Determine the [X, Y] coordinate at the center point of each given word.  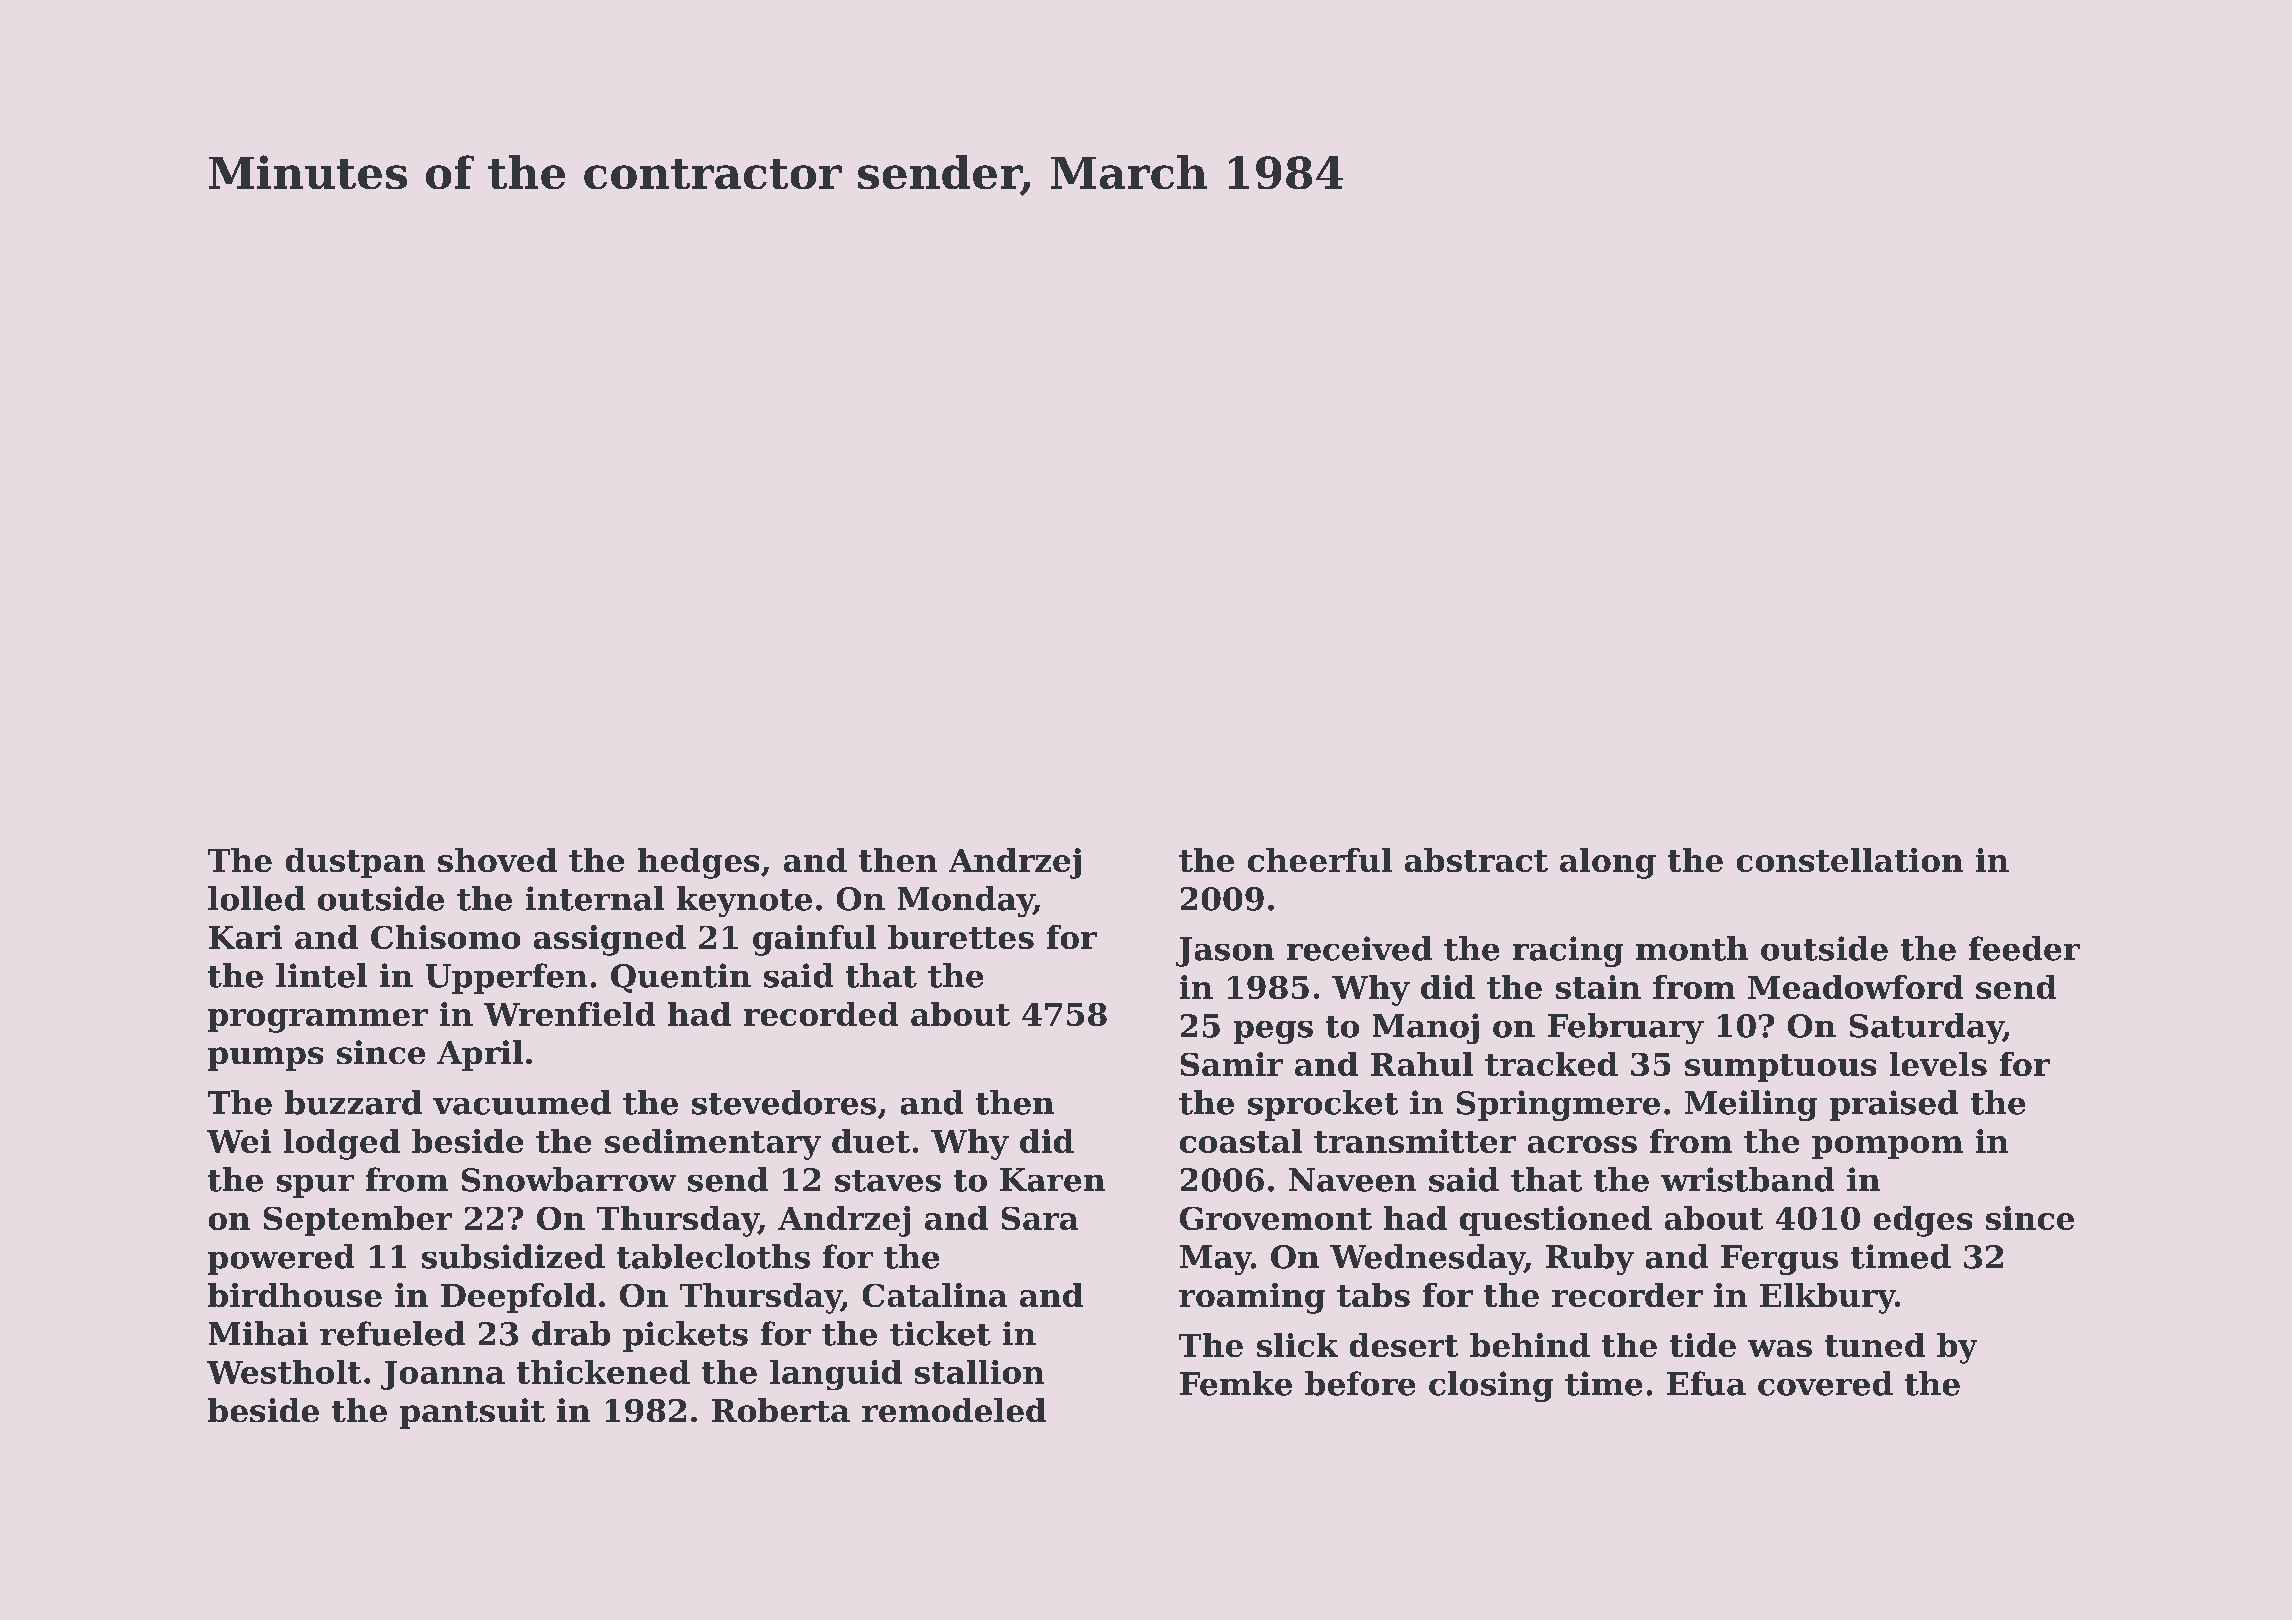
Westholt [284, 1372]
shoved [497, 860]
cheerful [1320, 860]
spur [315, 1186]
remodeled [954, 1410]
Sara [1040, 1218]
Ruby [1590, 1259]
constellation [1850, 860]
